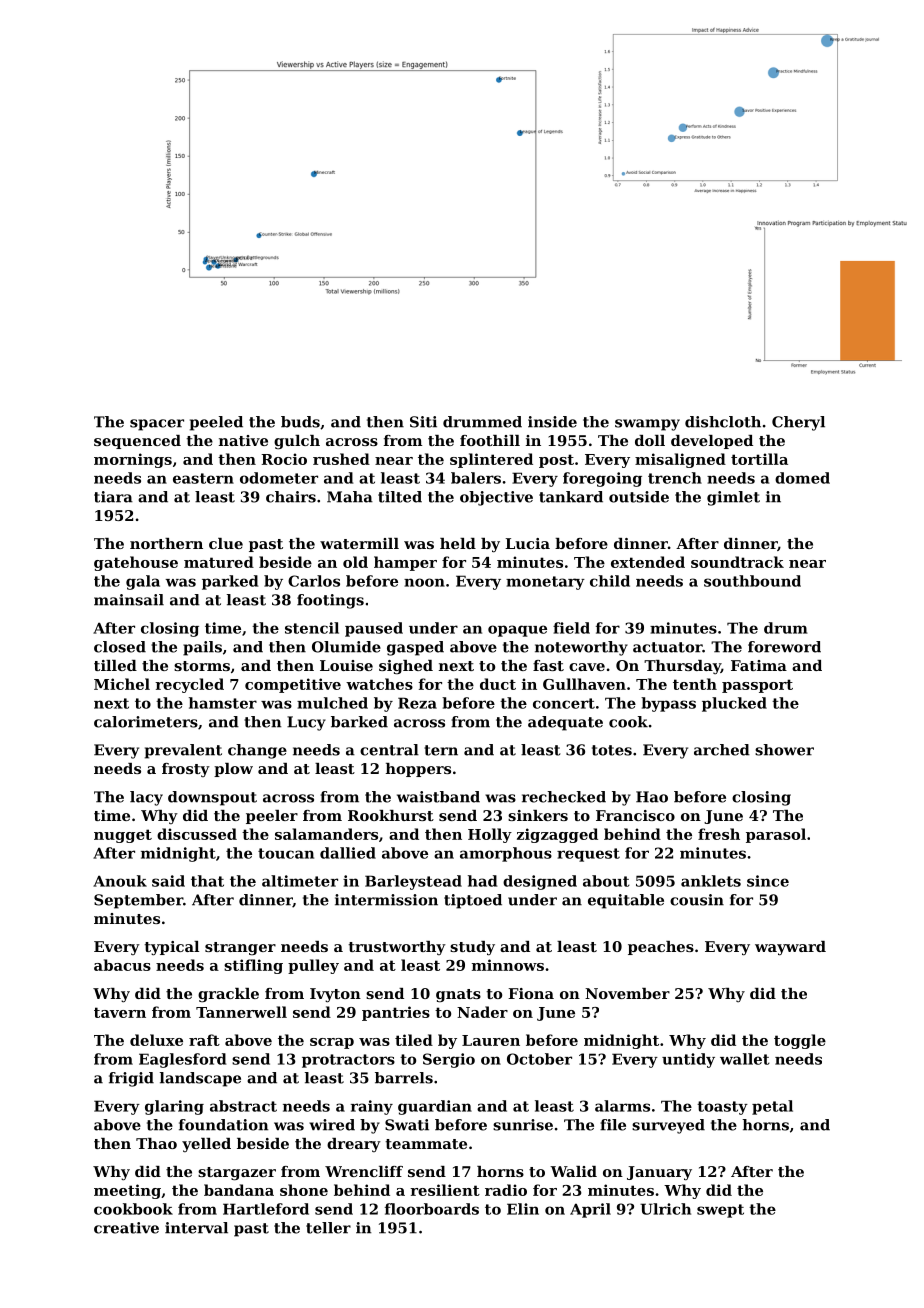 This screenshot has height=1308, width=924. Describe the element at coordinates (768, 881) in the screenshot. I see `since` at that location.
